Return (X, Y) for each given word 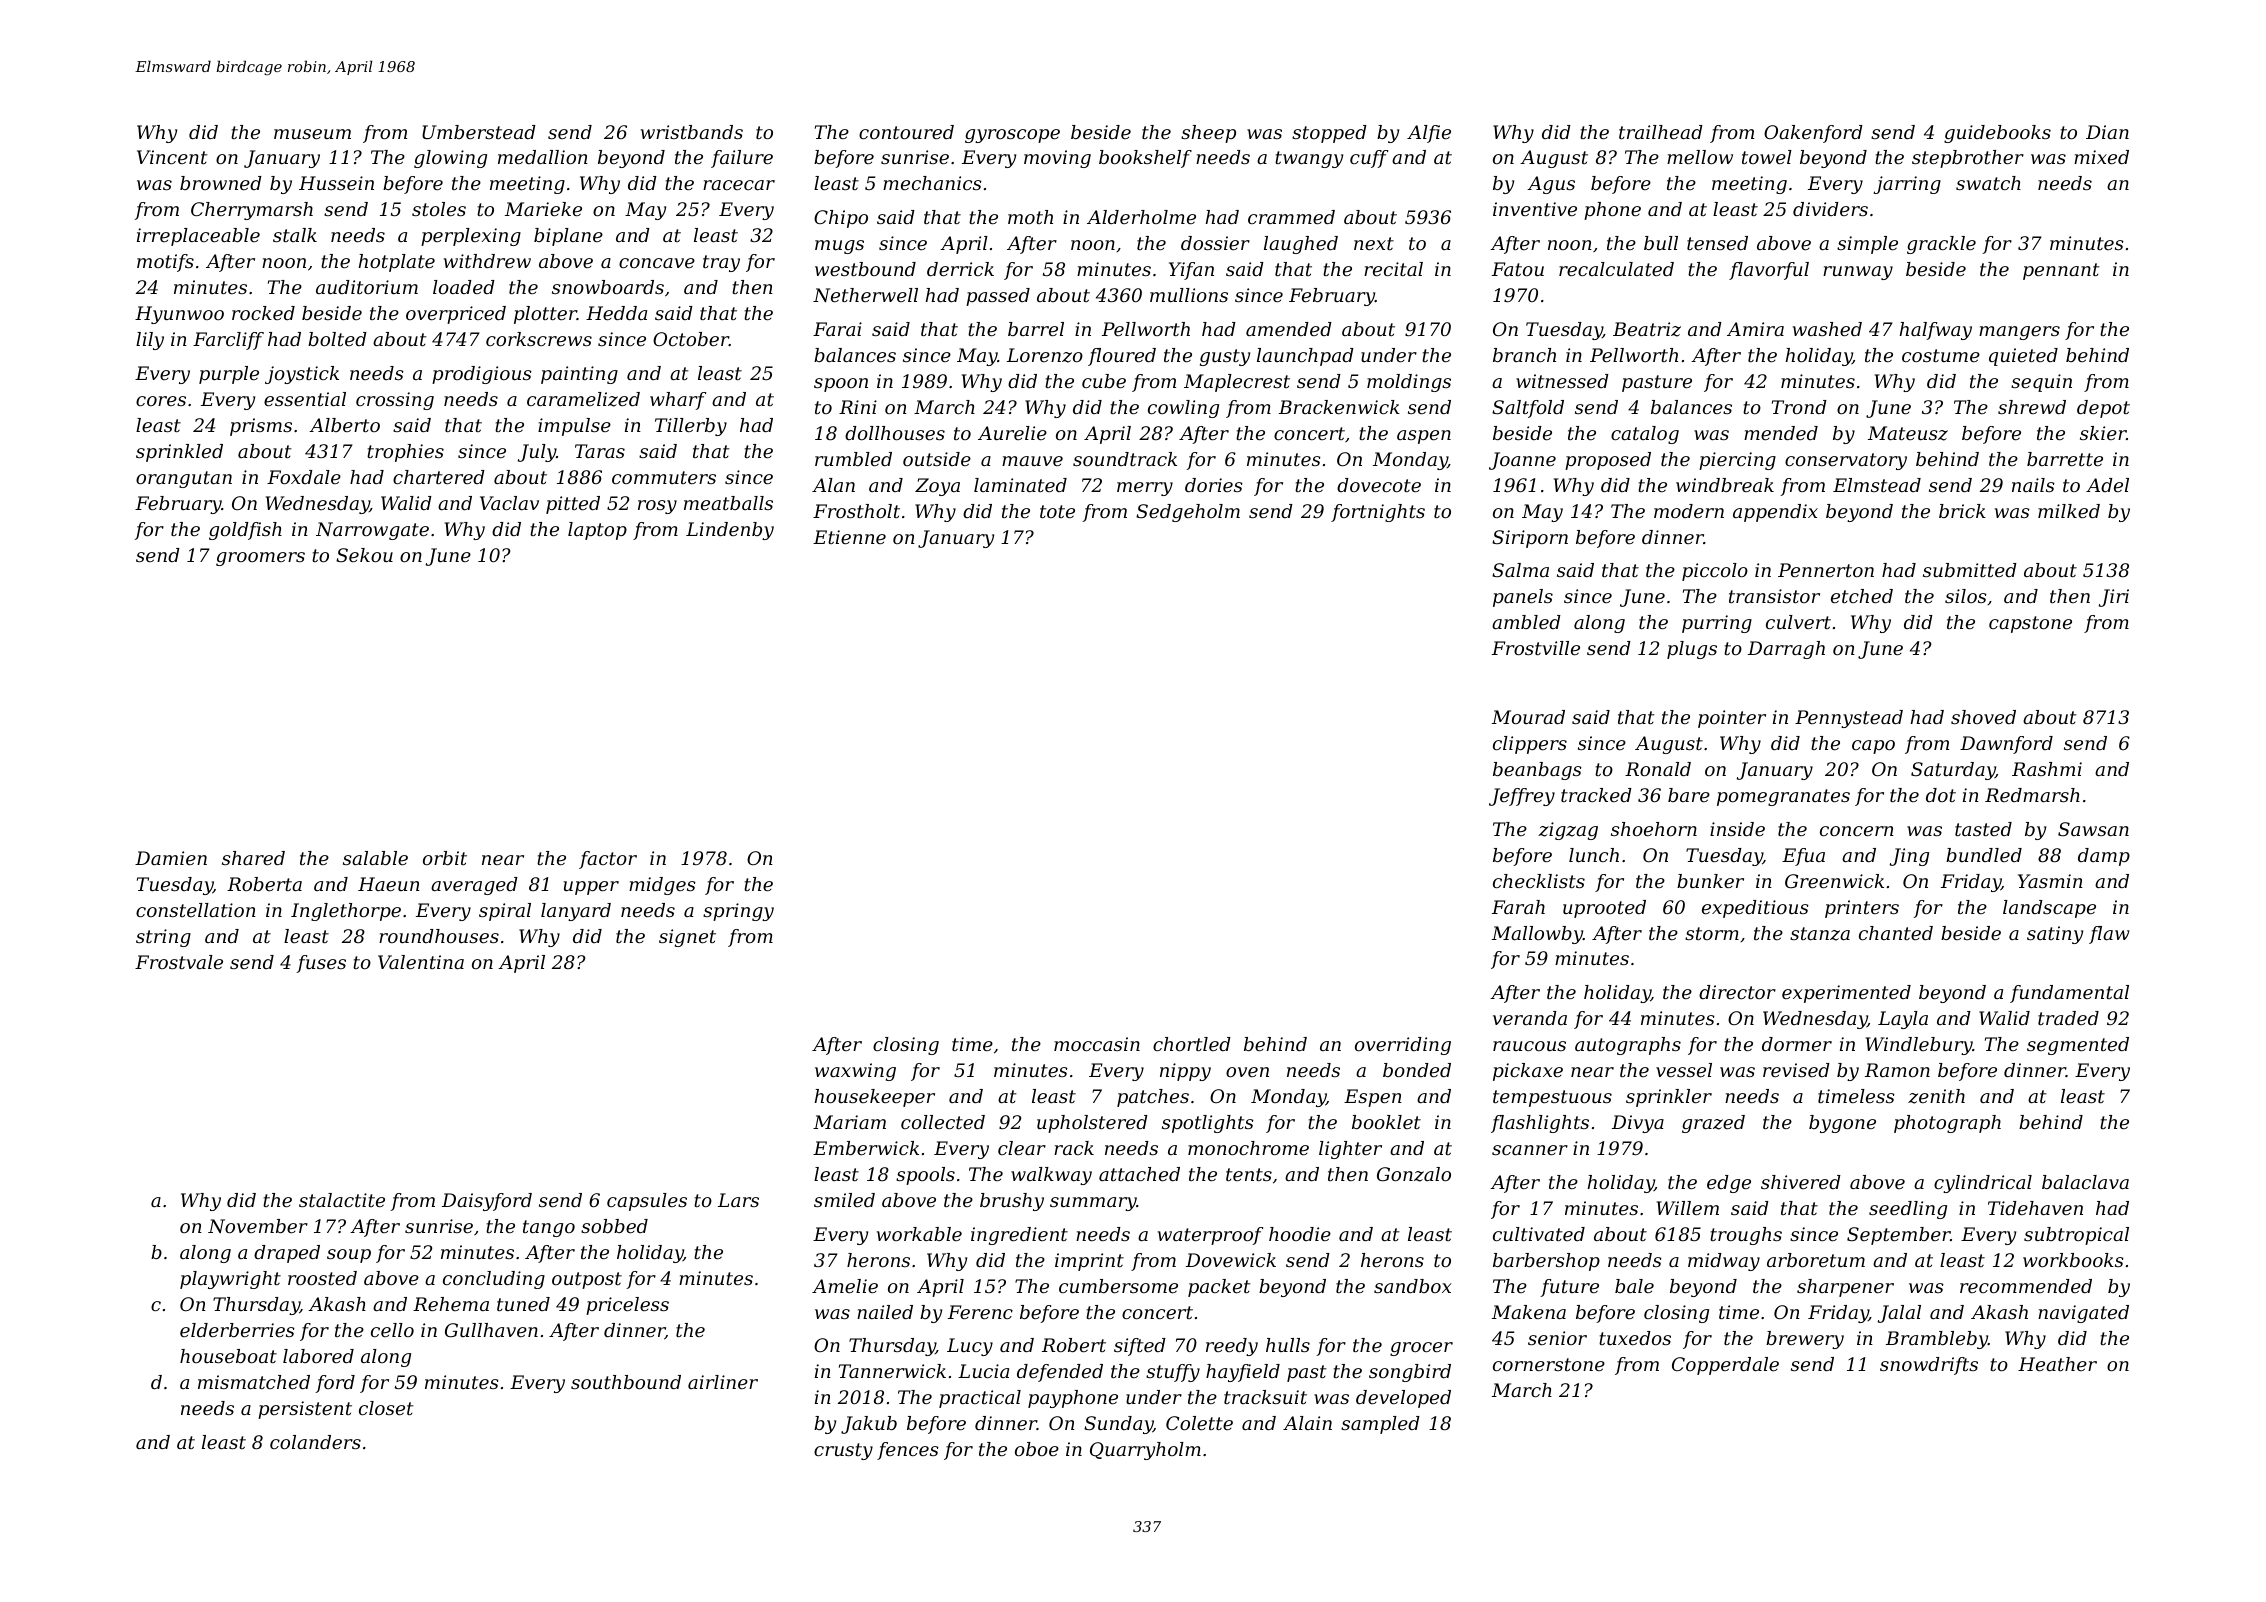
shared (253, 858)
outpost (587, 1280)
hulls (1288, 1345)
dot (1941, 795)
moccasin (1097, 1044)
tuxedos (1635, 1338)
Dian (2107, 132)
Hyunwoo (179, 315)
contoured (906, 132)
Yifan (1191, 271)
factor (608, 860)
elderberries (237, 1330)
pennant (2061, 271)
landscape (2049, 909)
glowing (450, 159)
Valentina (421, 962)
